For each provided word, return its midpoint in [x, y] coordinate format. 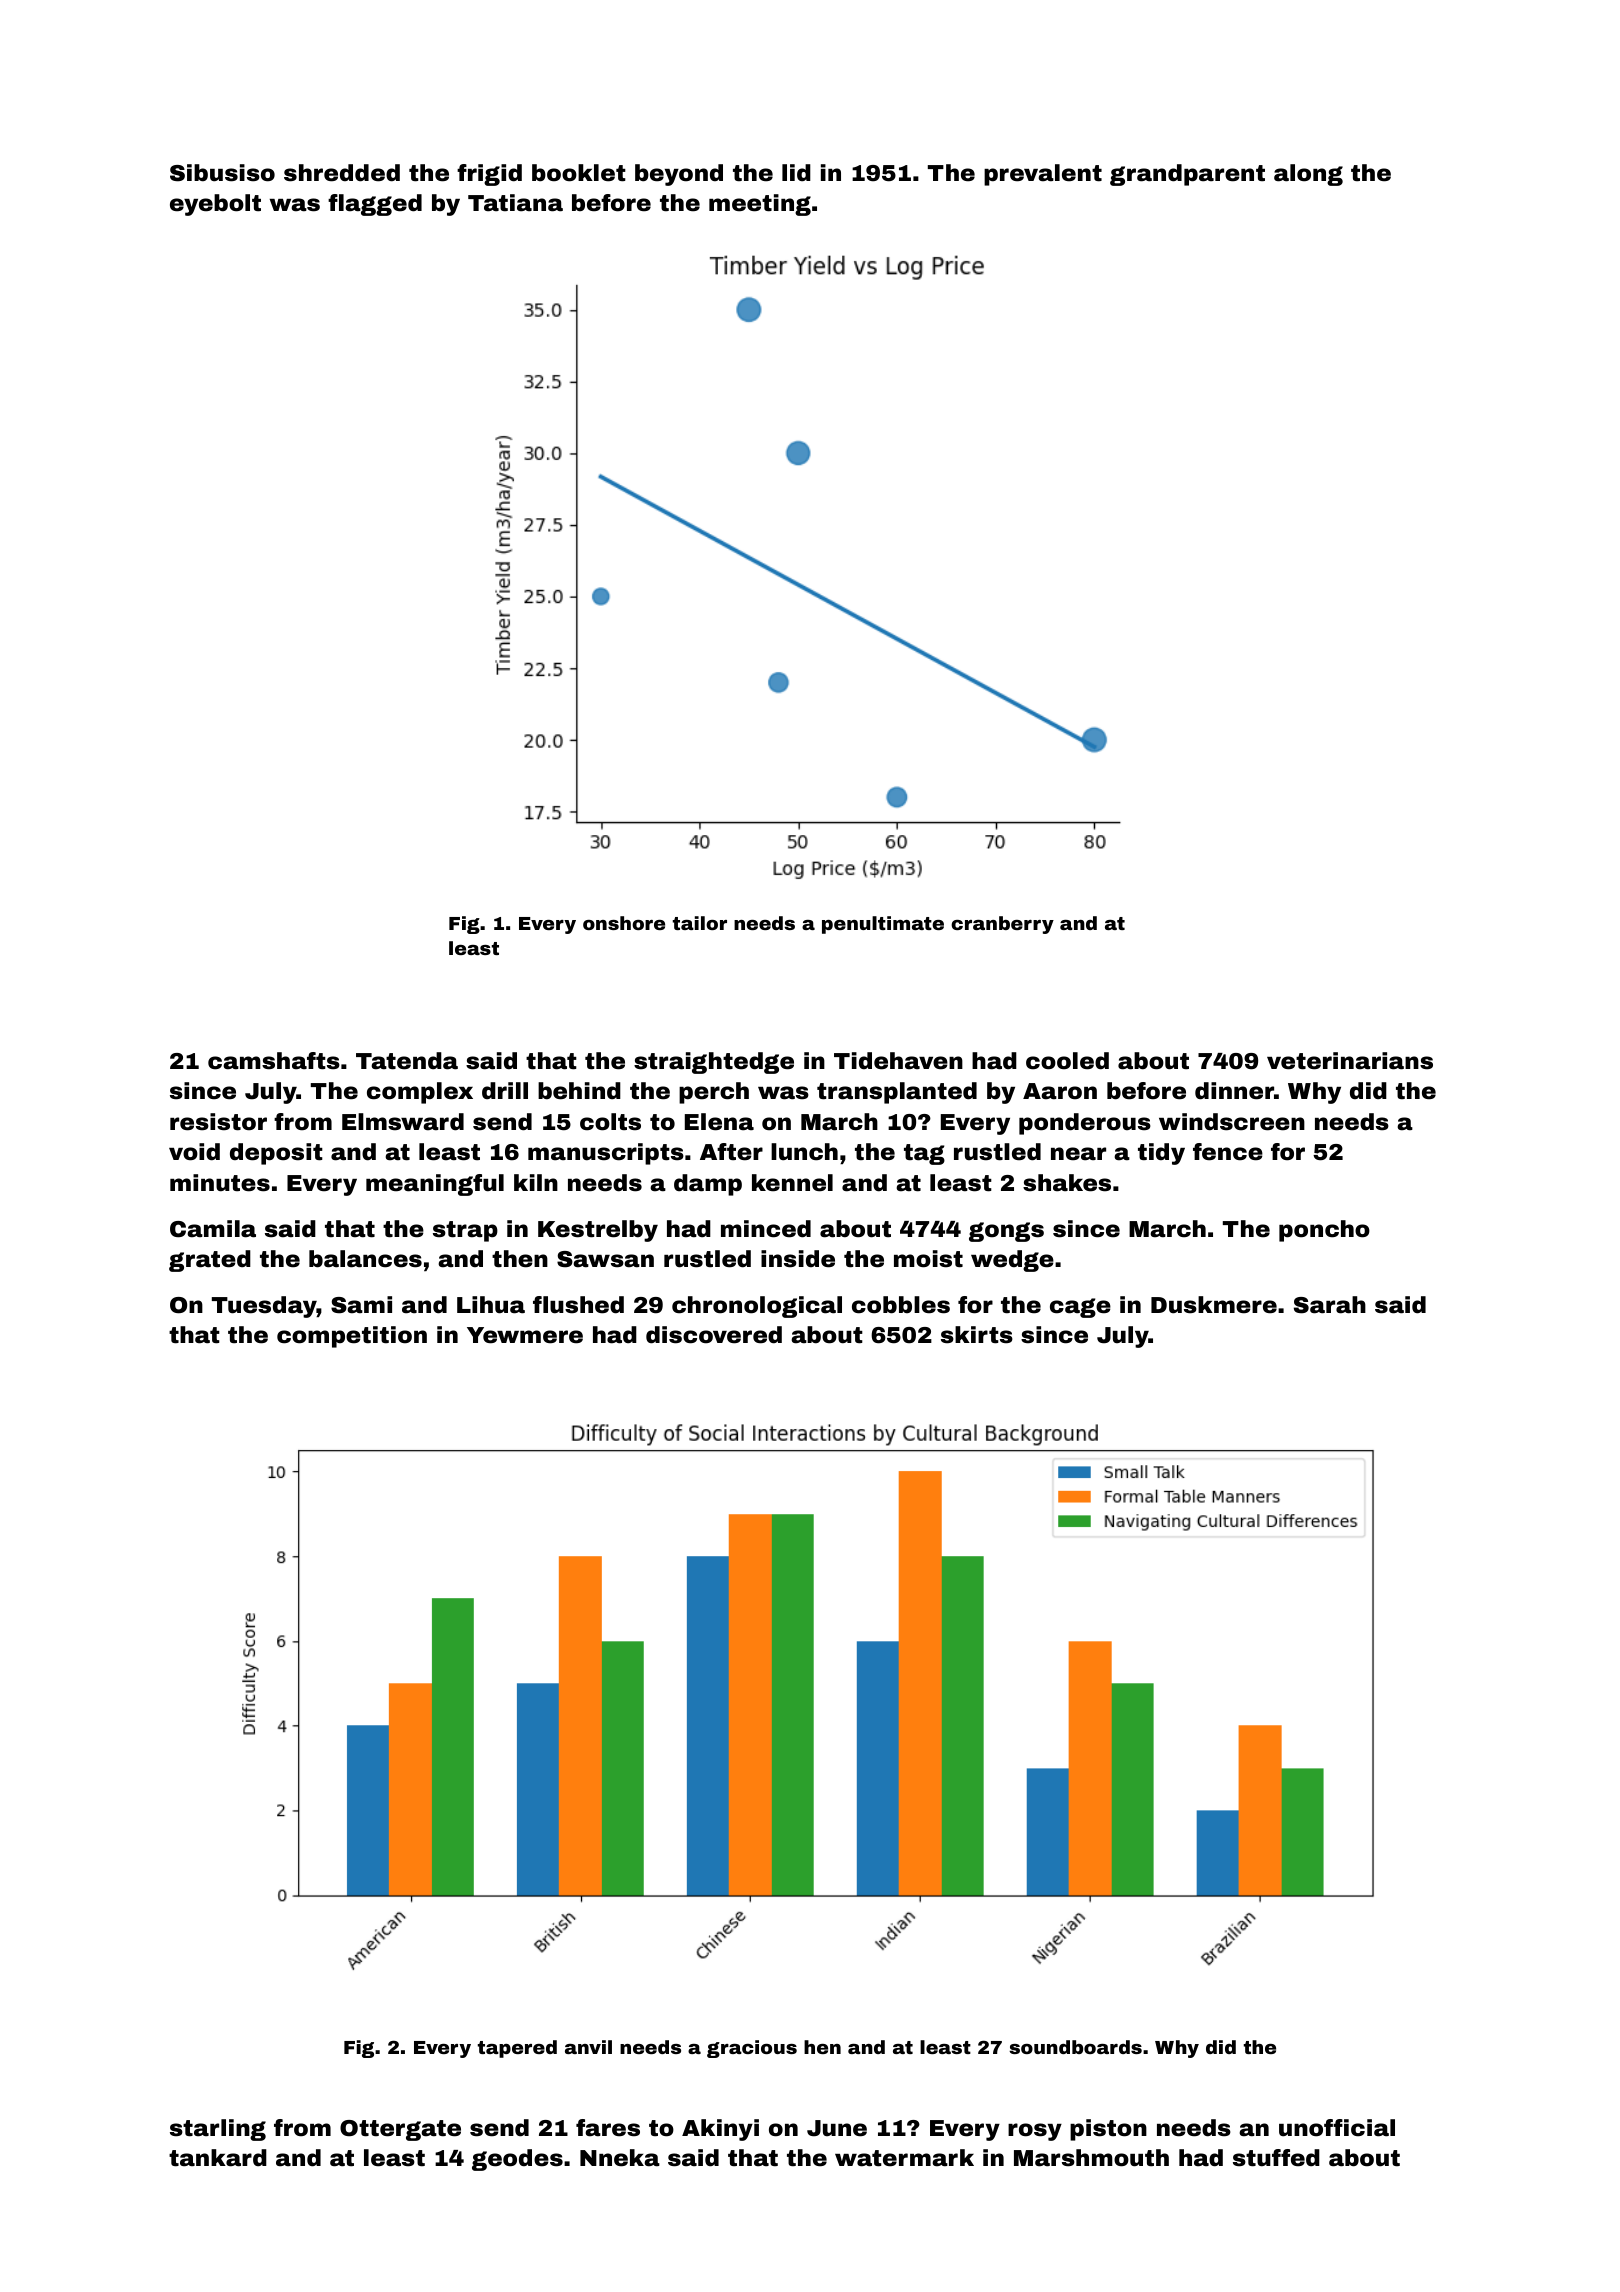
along [1308, 175]
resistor [218, 1122]
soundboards [1075, 2047]
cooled [1067, 1061]
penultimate [883, 925]
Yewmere [525, 1335]
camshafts [274, 1061]
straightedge [714, 1063]
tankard [218, 2158]
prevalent [1043, 175]
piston [1108, 2130]
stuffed [1276, 2158]
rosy [1035, 2132]
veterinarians [1350, 1061]
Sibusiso [222, 173]
